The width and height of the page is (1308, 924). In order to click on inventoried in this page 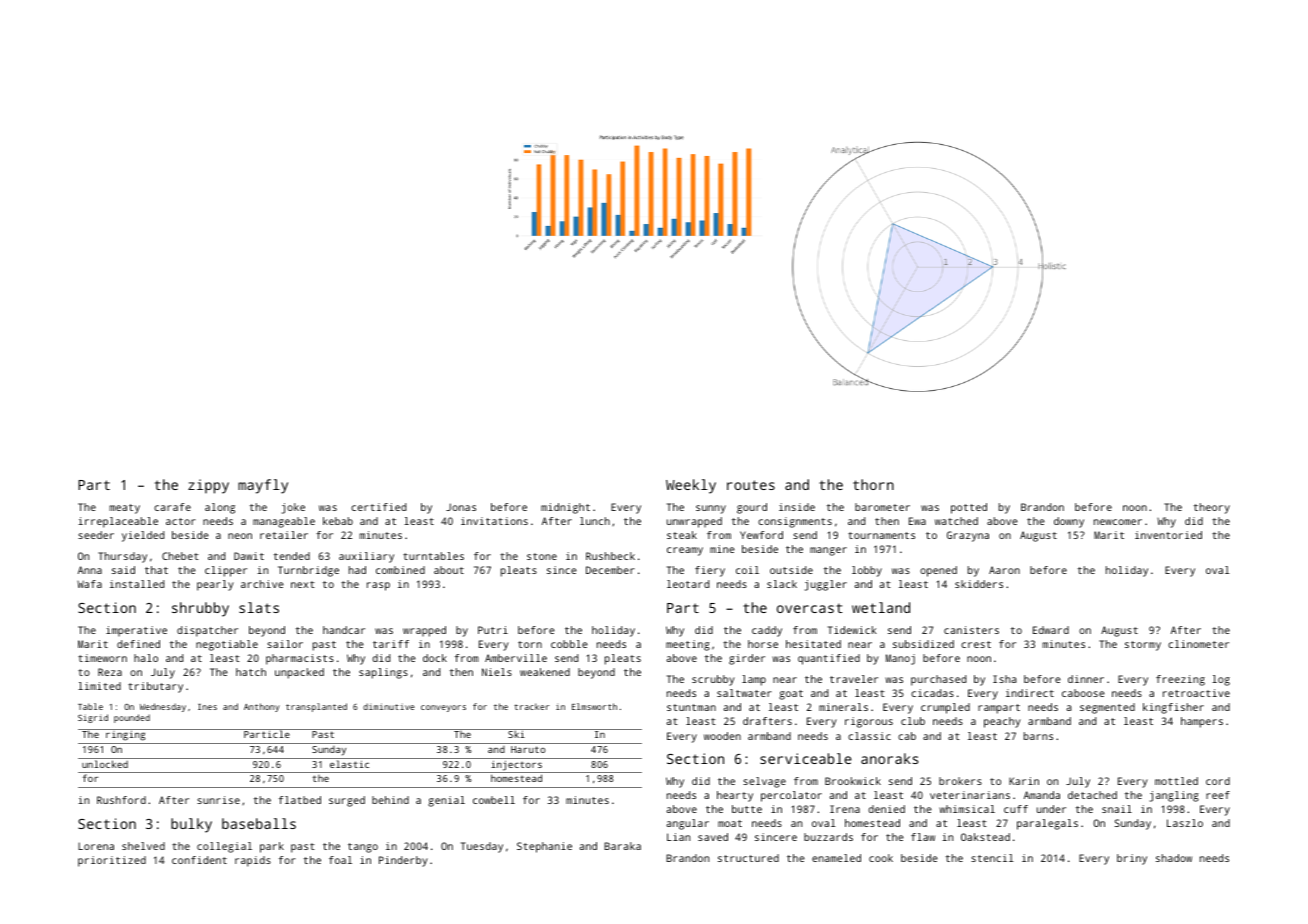, I will do `click(1168, 535)`.
